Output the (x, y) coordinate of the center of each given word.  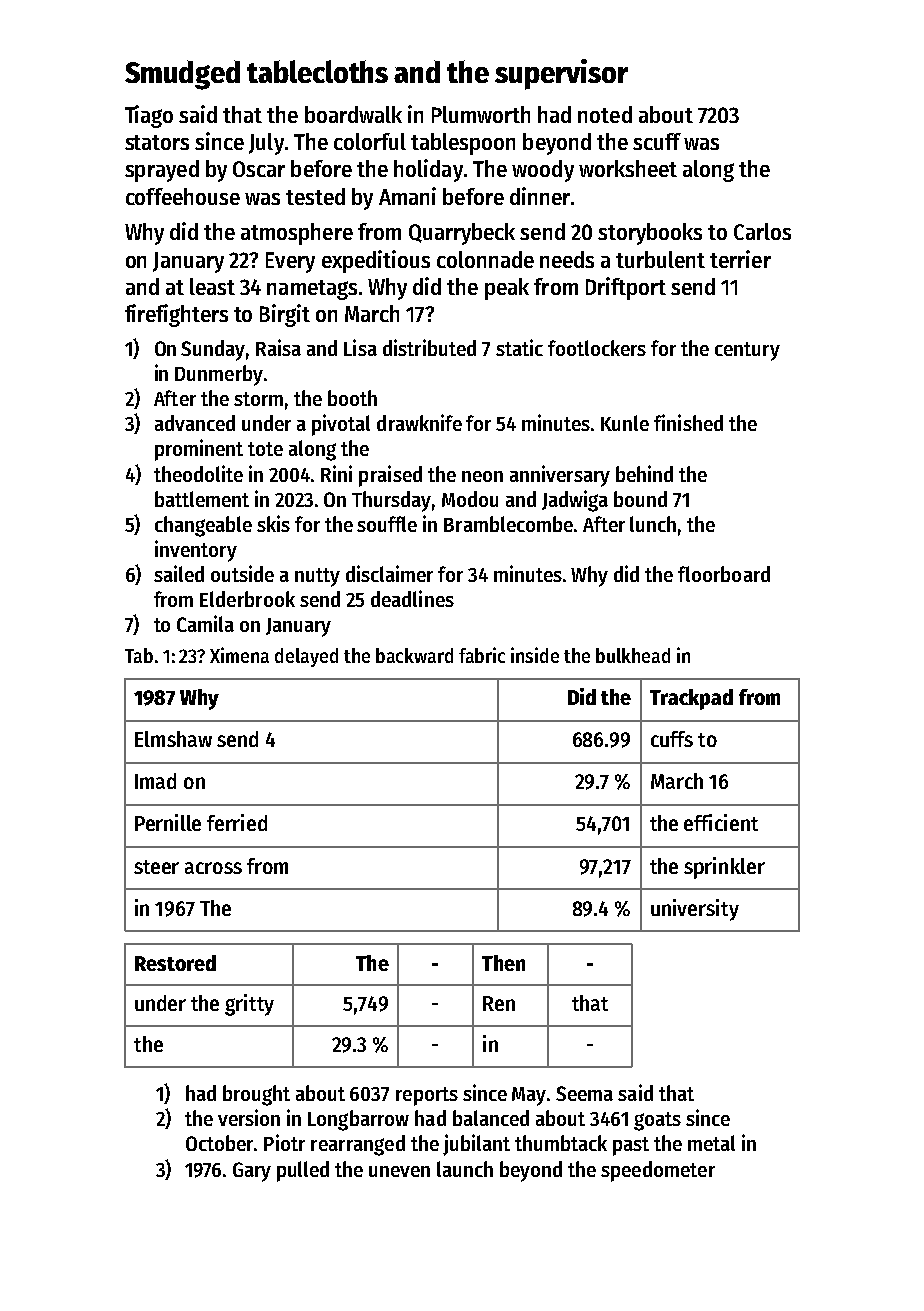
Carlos (762, 231)
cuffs (672, 739)
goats (657, 1121)
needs (567, 259)
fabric (482, 655)
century (747, 351)
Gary (252, 1172)
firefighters (176, 315)
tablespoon (463, 144)
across (213, 868)
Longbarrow (358, 1120)
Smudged (182, 75)
